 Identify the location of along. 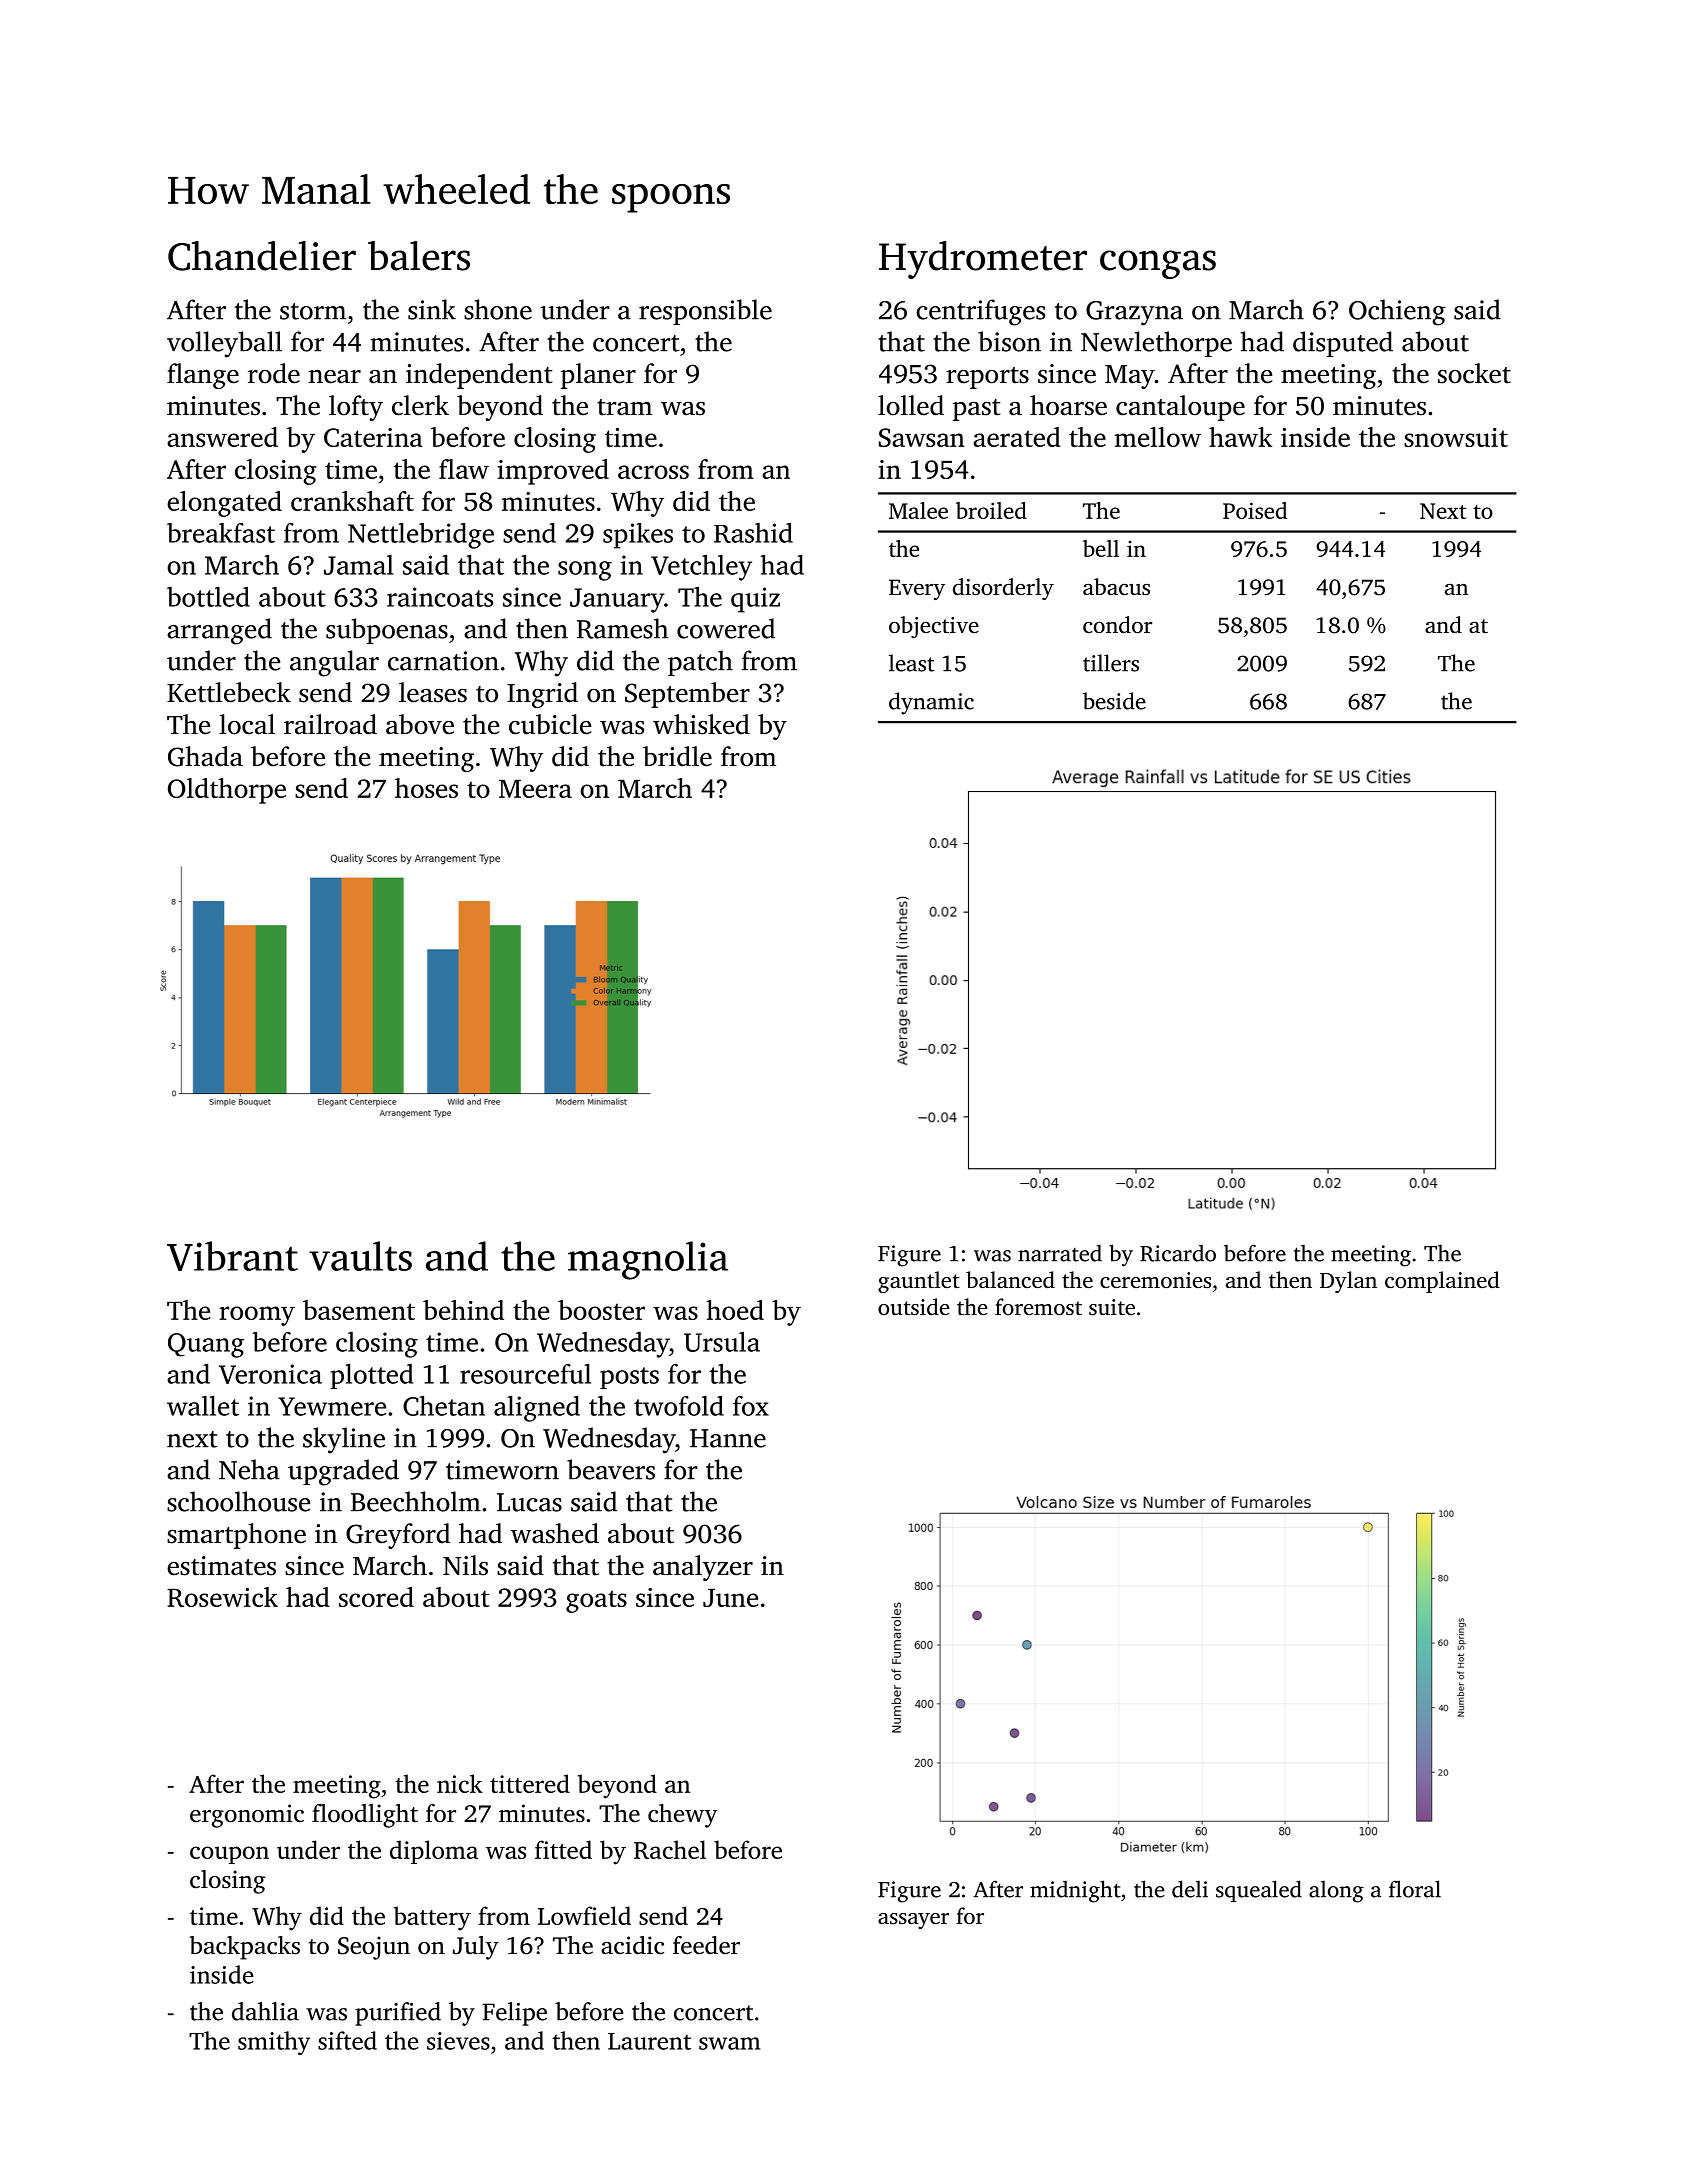
(1336, 1891).
